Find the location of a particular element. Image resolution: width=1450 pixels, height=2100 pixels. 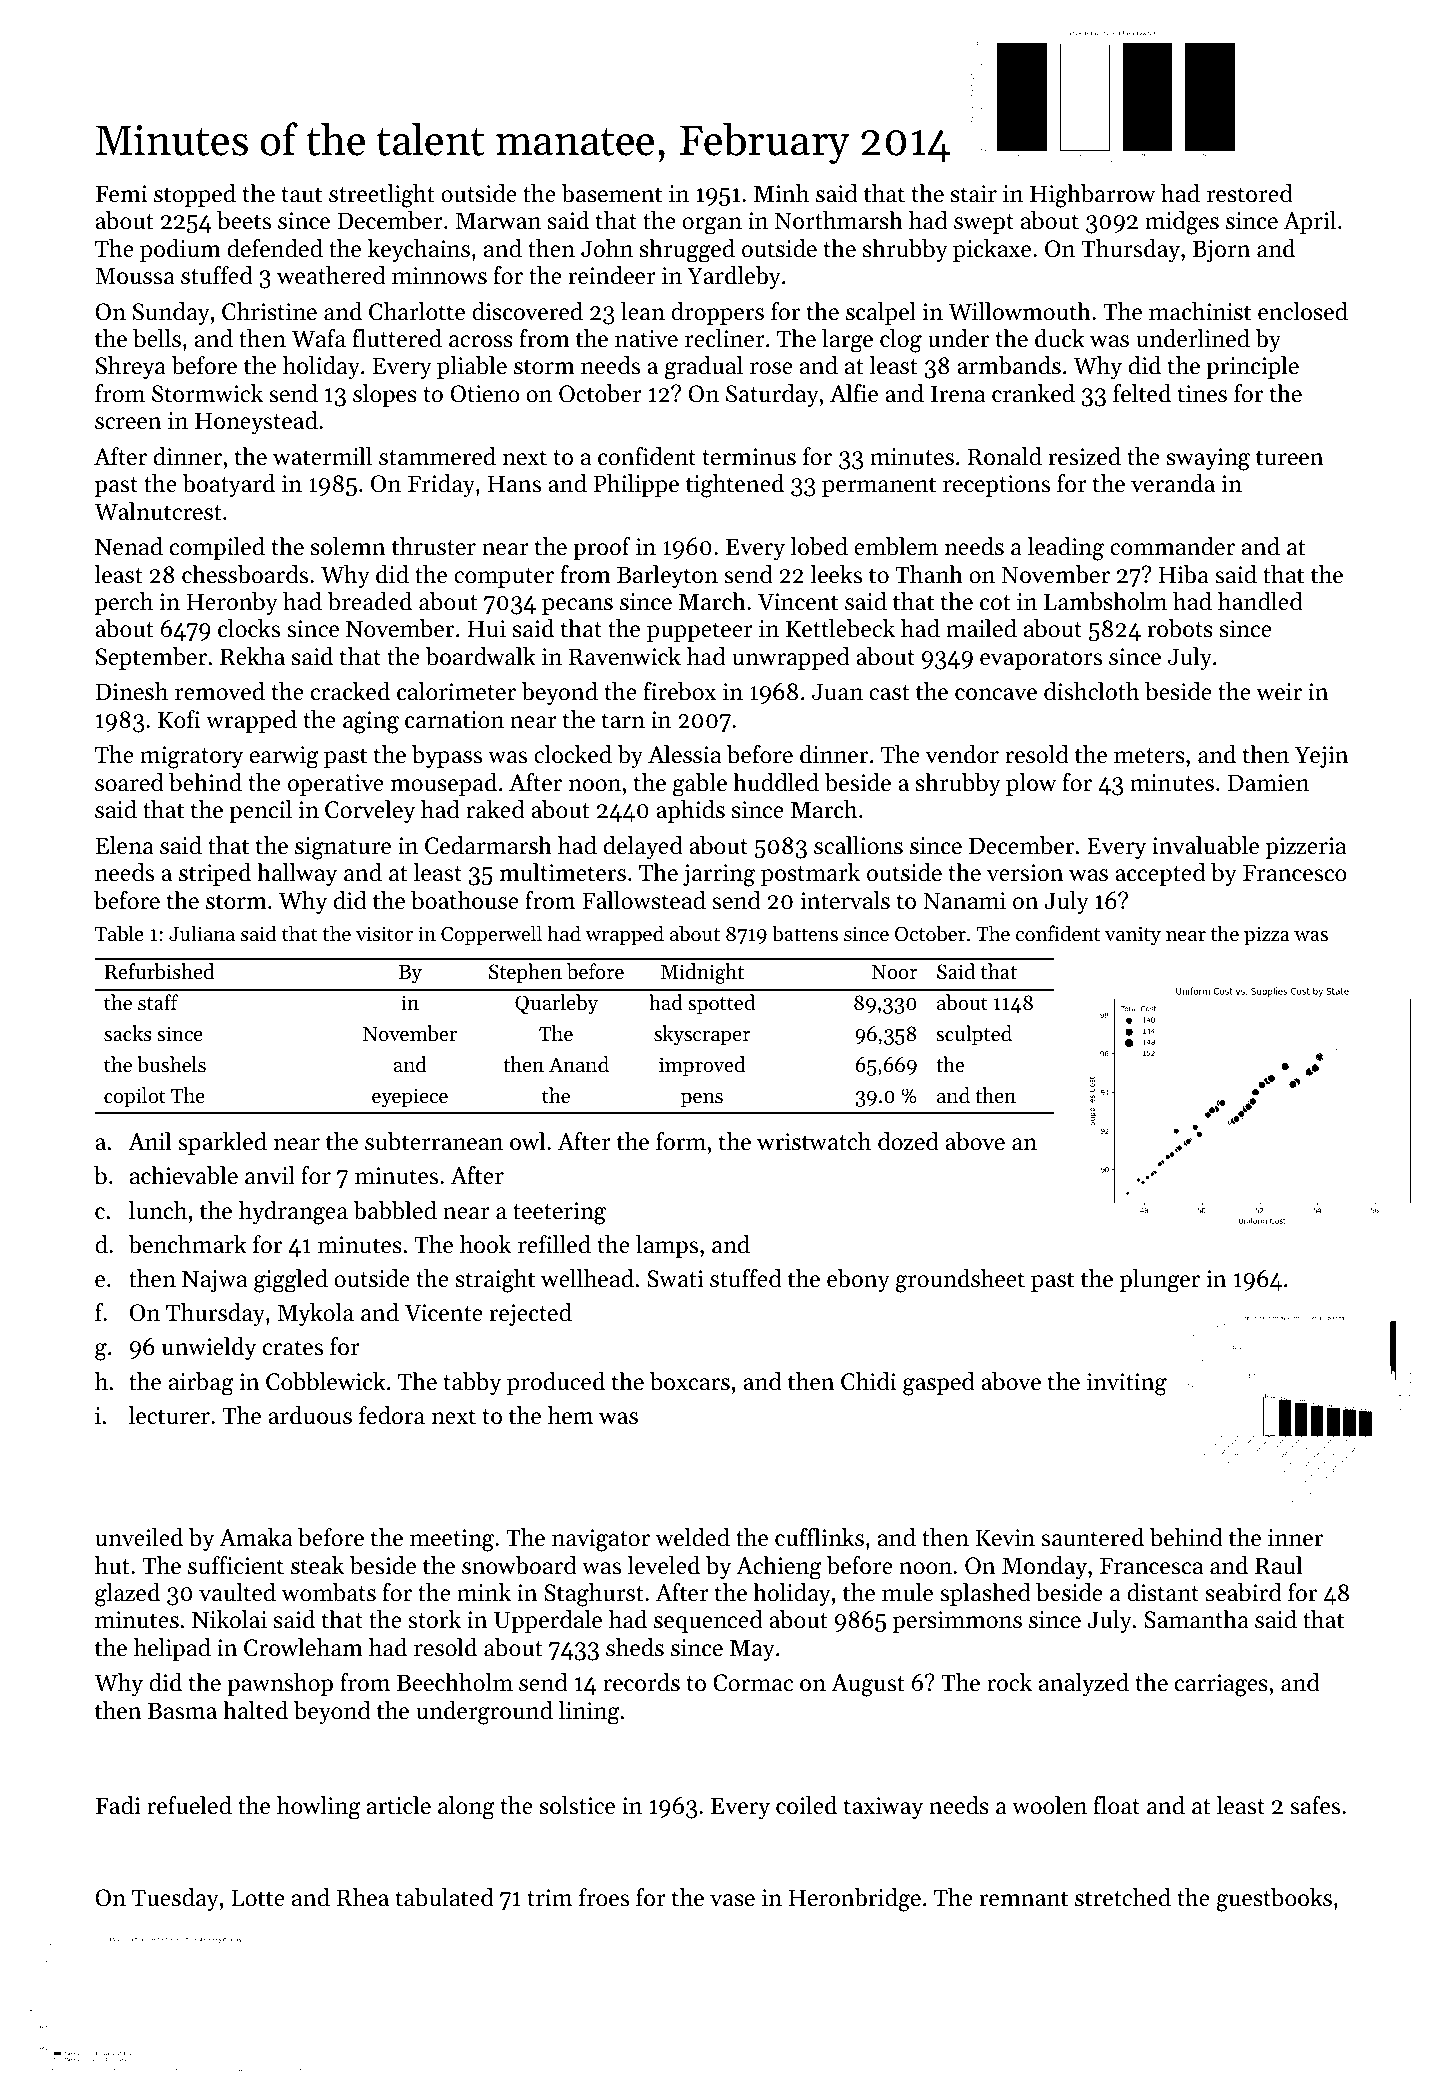

Copperwell is located at coordinates (491, 935).
